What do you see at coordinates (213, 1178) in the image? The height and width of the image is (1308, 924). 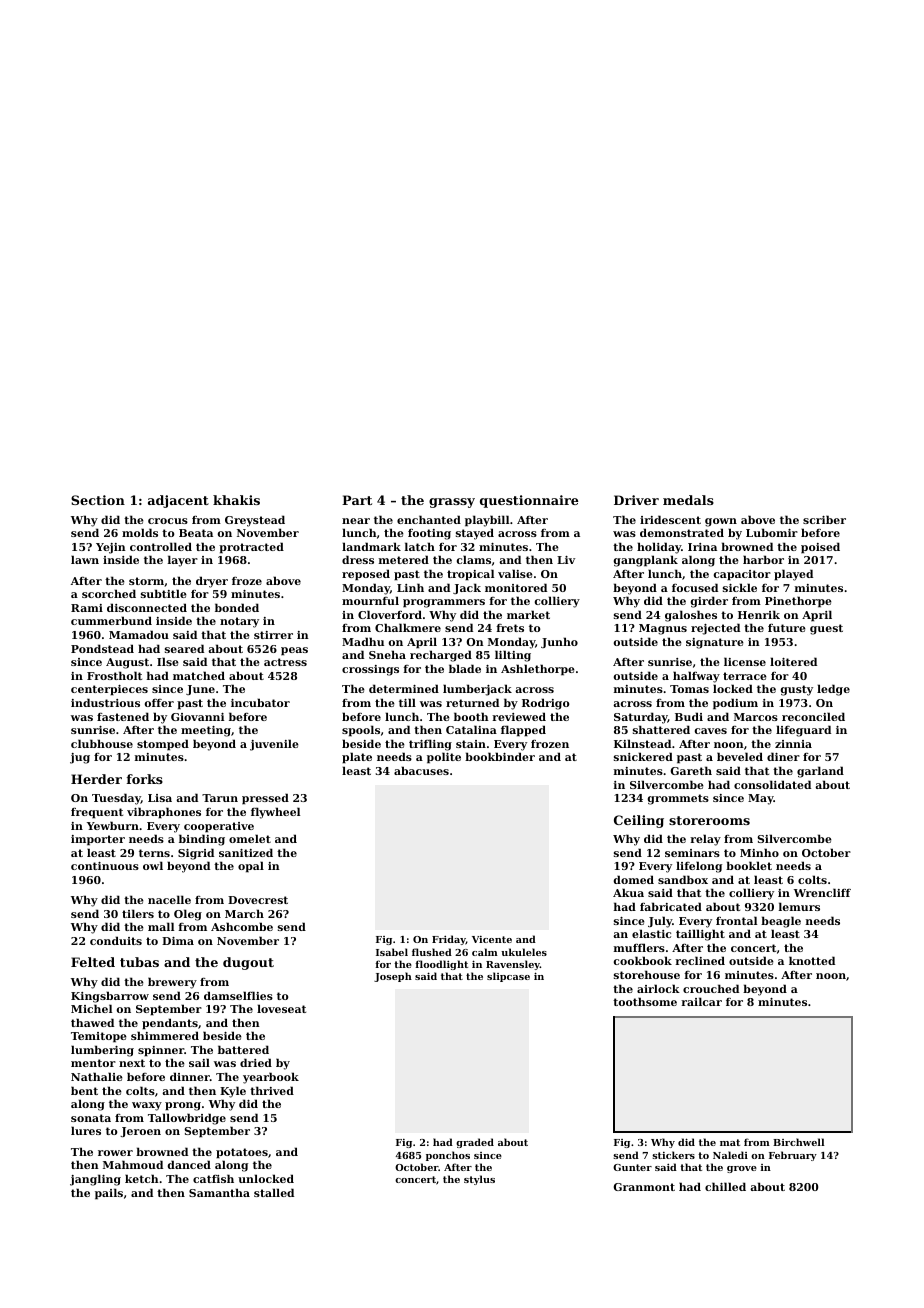 I see `catfish` at bounding box center [213, 1178].
